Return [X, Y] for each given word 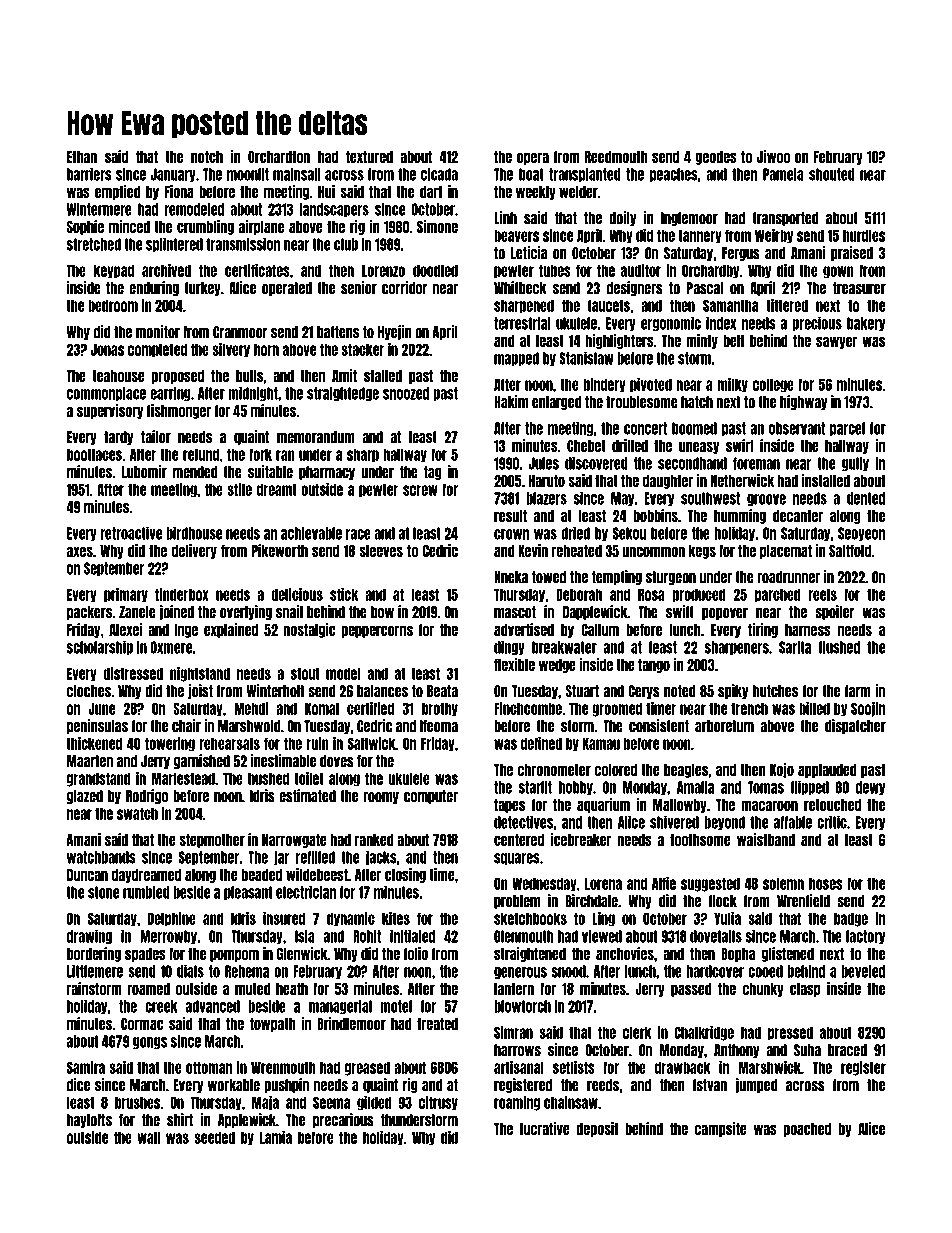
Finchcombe [528, 708]
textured [369, 157]
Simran [513, 1032]
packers [89, 613]
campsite [721, 1129]
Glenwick [302, 953]
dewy [870, 788]
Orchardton [279, 157]
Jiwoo [773, 156]
